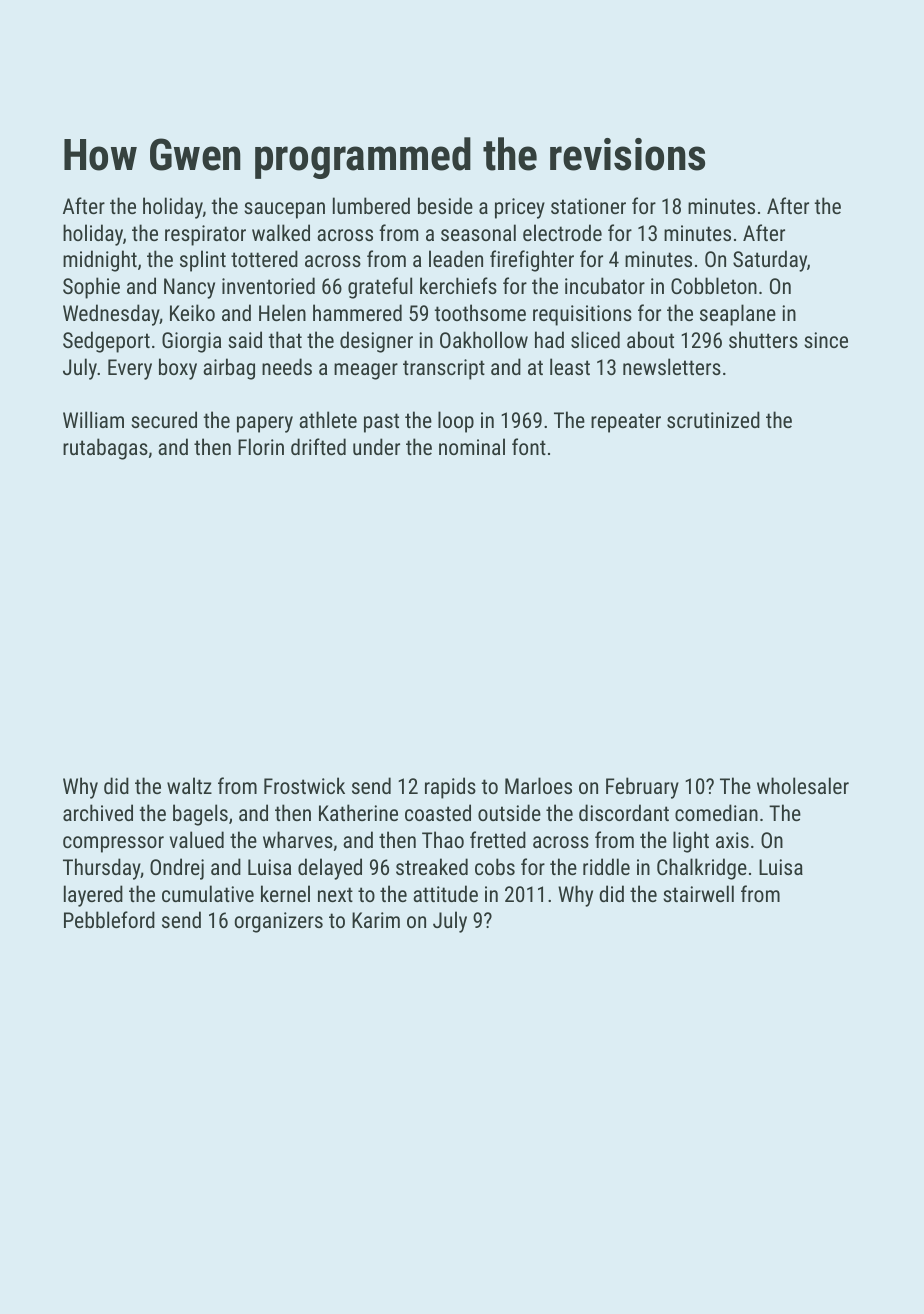  What do you see at coordinates (205, 235) in the image?
I see `respirator` at bounding box center [205, 235].
